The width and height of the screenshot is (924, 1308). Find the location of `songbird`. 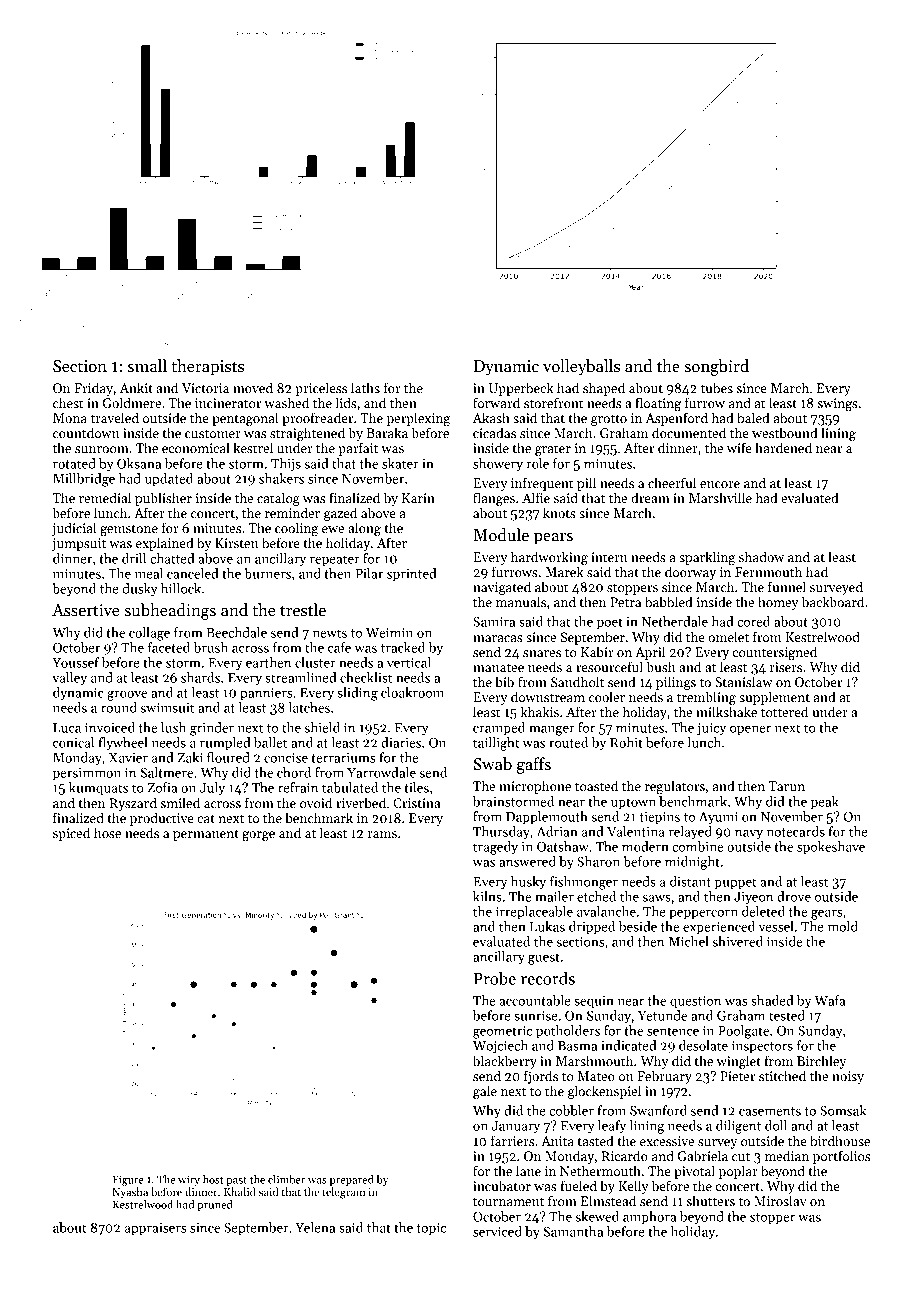

songbird is located at coordinates (717, 367).
